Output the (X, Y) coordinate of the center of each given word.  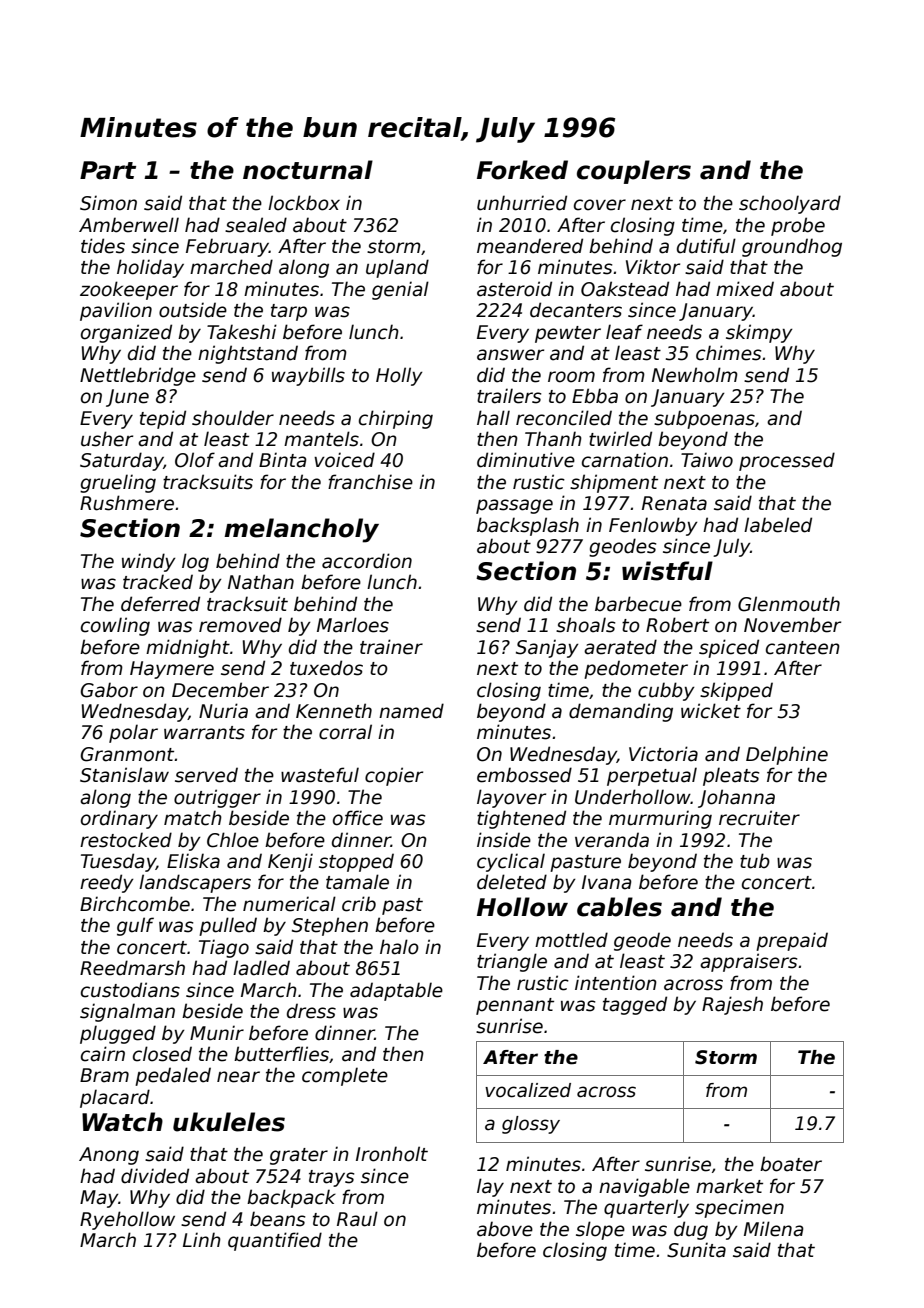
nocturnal (308, 170)
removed (240, 625)
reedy (107, 883)
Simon (108, 203)
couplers (634, 172)
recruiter (759, 818)
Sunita (696, 1250)
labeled (778, 525)
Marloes (353, 625)
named (411, 711)
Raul (357, 1219)
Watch (122, 1122)
